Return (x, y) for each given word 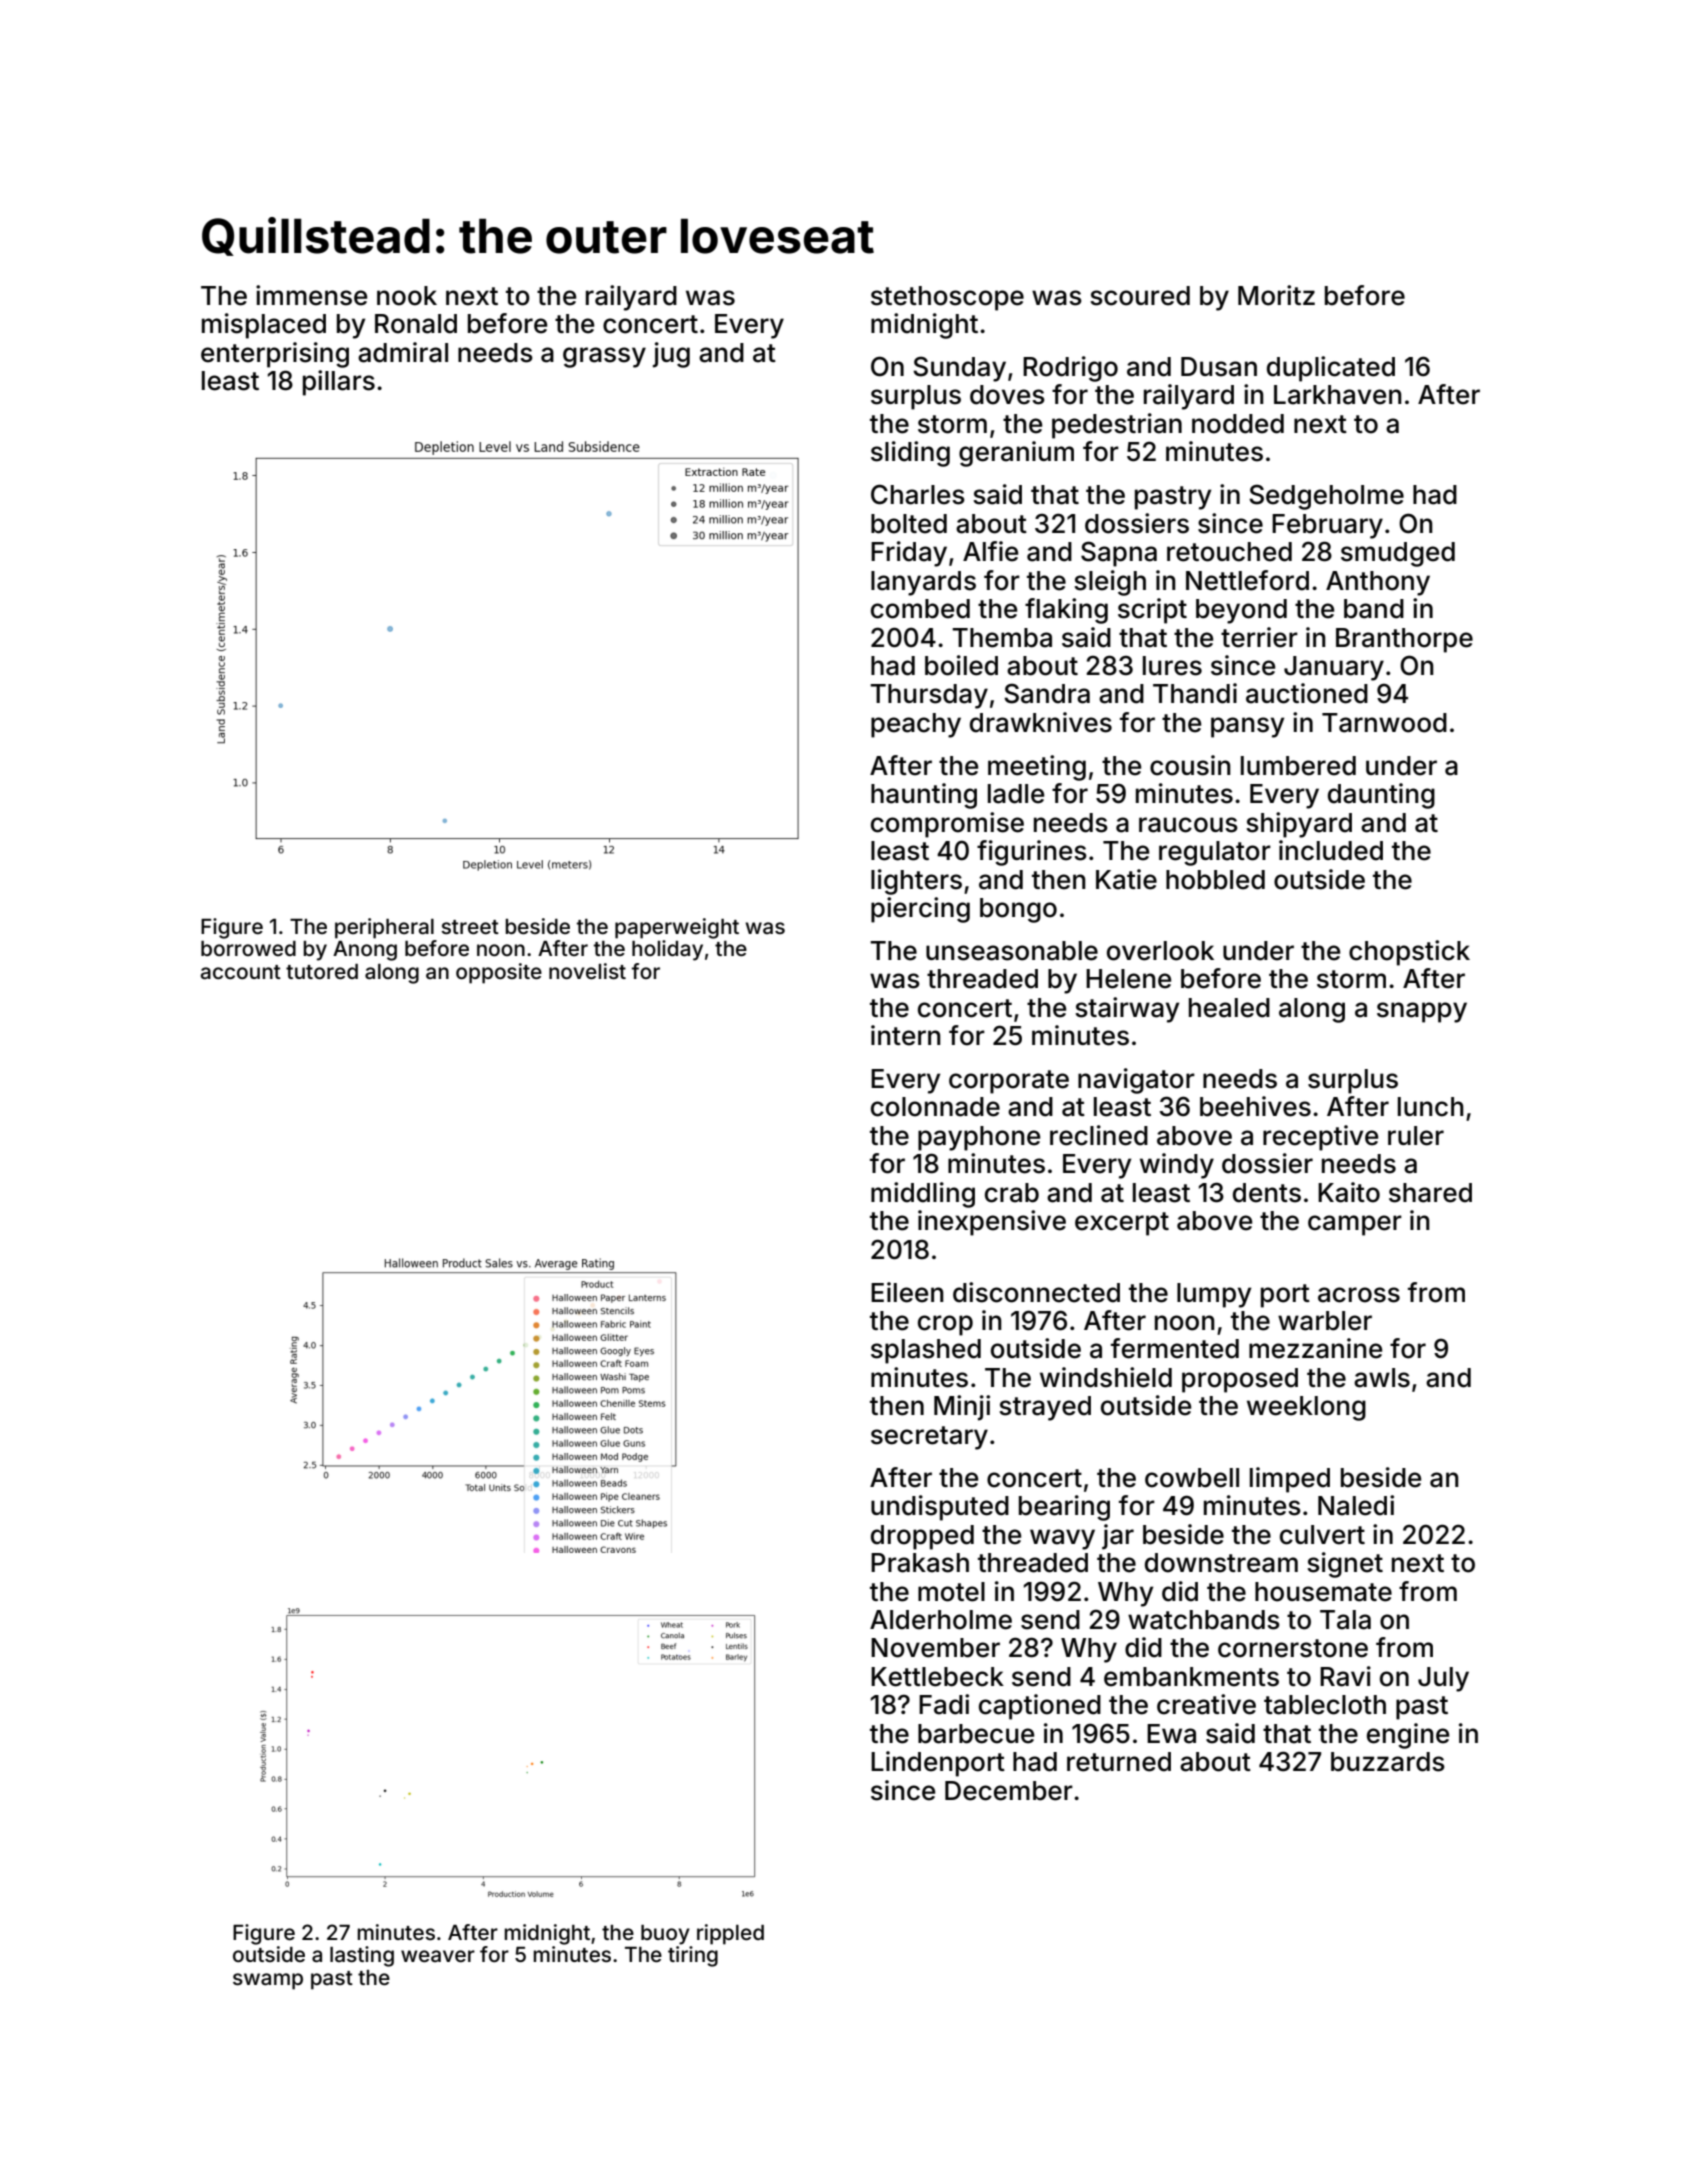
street (470, 927)
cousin (1190, 765)
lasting (362, 1956)
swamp (268, 1981)
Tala (1345, 1620)
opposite (499, 973)
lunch (1431, 1107)
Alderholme (941, 1620)
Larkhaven (1338, 395)
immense (311, 295)
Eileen (907, 1292)
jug (671, 355)
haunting (924, 796)
